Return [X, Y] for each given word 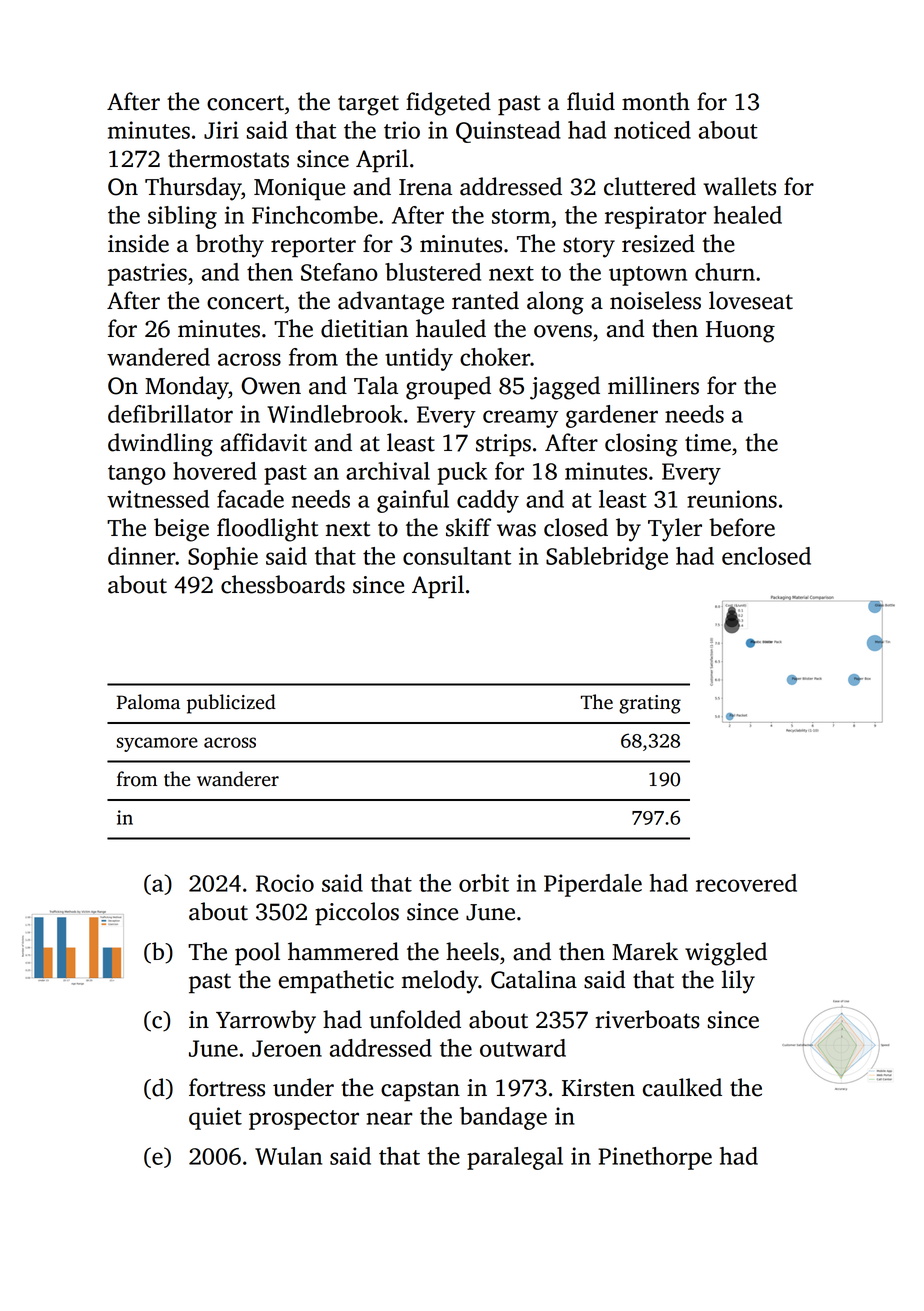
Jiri [221, 130]
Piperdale [593, 885]
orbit [484, 883]
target [368, 105]
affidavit [264, 442]
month [656, 101]
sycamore [157, 744]
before [742, 527]
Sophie [223, 558]
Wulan [288, 1156]
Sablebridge [607, 558]
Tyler [675, 530]
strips [503, 445]
